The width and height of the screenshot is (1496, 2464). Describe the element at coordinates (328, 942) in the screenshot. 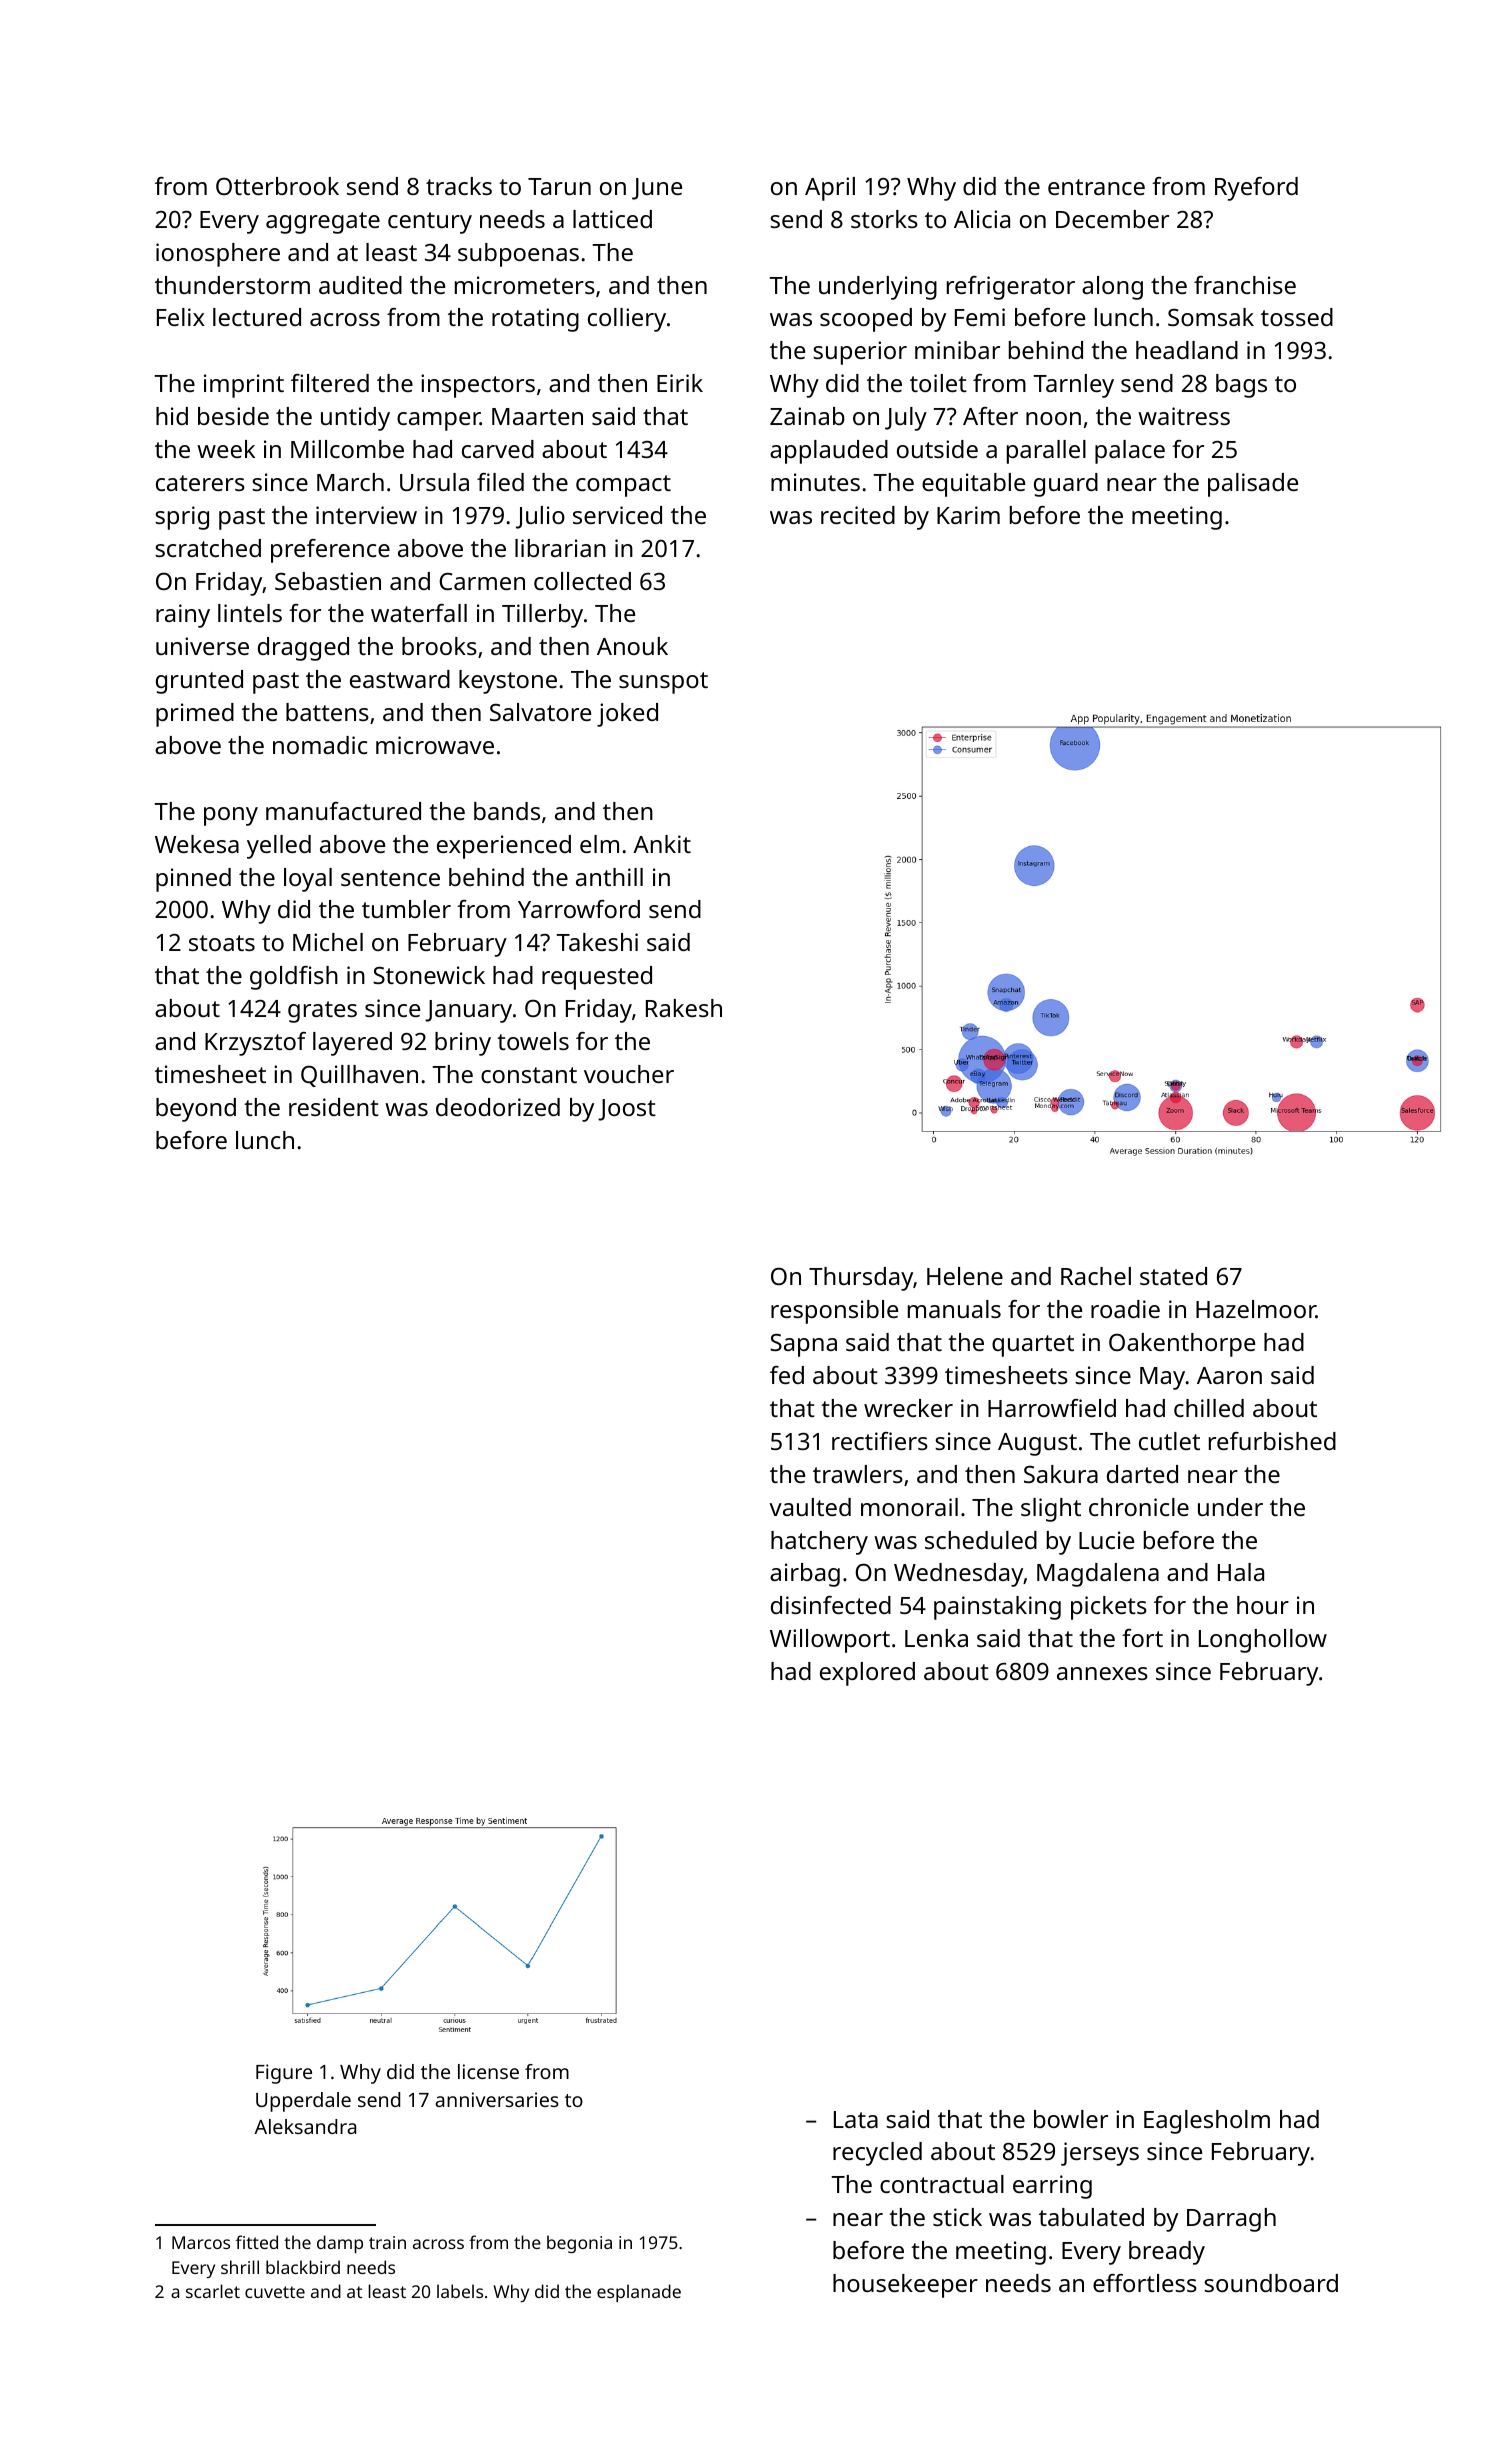

I see `Michel` at that location.
